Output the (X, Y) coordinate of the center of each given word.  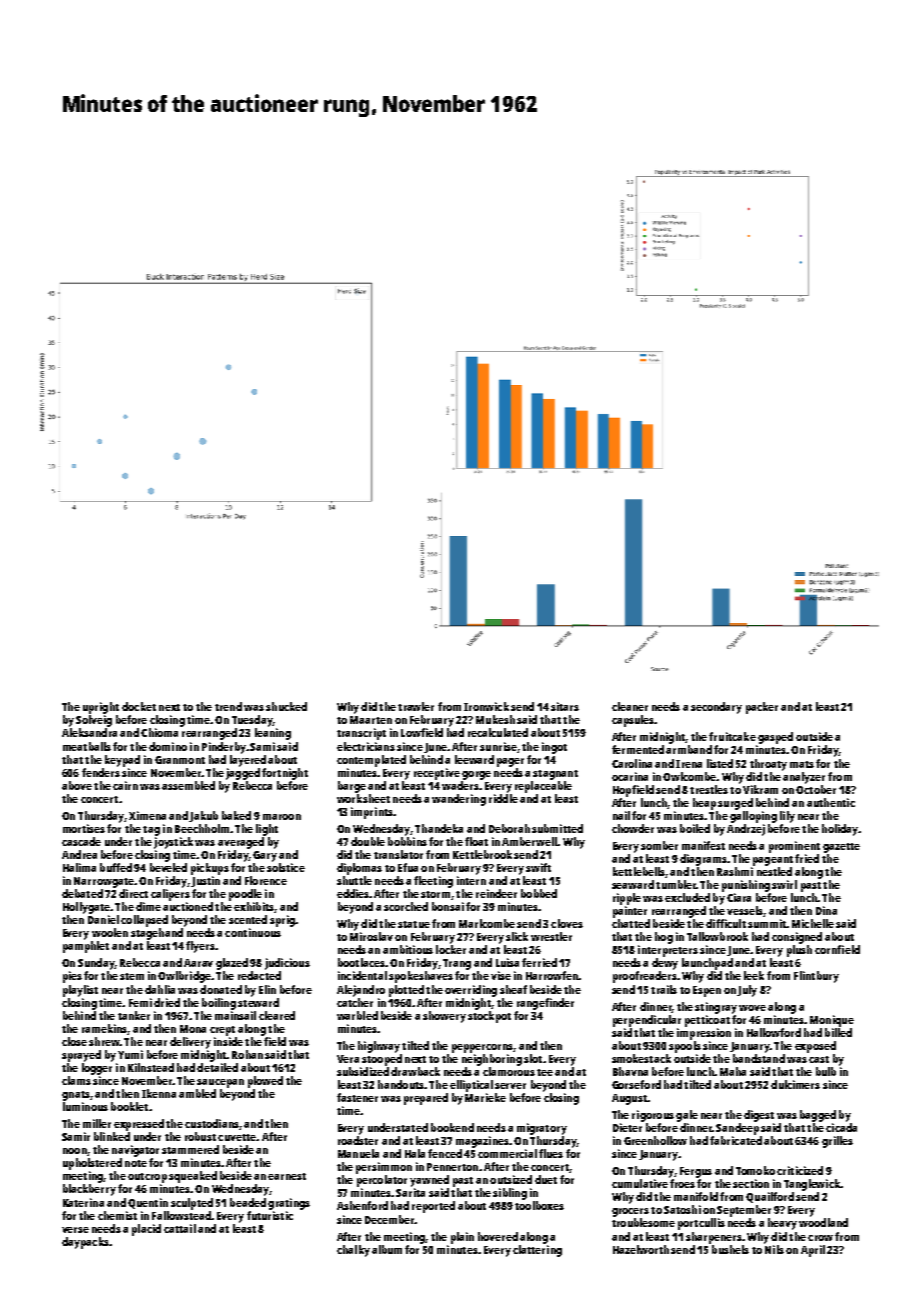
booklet (129, 1106)
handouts (401, 1084)
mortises (84, 828)
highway (379, 1047)
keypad (122, 761)
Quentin (148, 1203)
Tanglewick (812, 1185)
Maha (733, 1071)
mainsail (235, 1015)
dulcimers (795, 1084)
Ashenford (362, 1205)
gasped (775, 738)
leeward (474, 759)
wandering (459, 800)
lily (787, 817)
